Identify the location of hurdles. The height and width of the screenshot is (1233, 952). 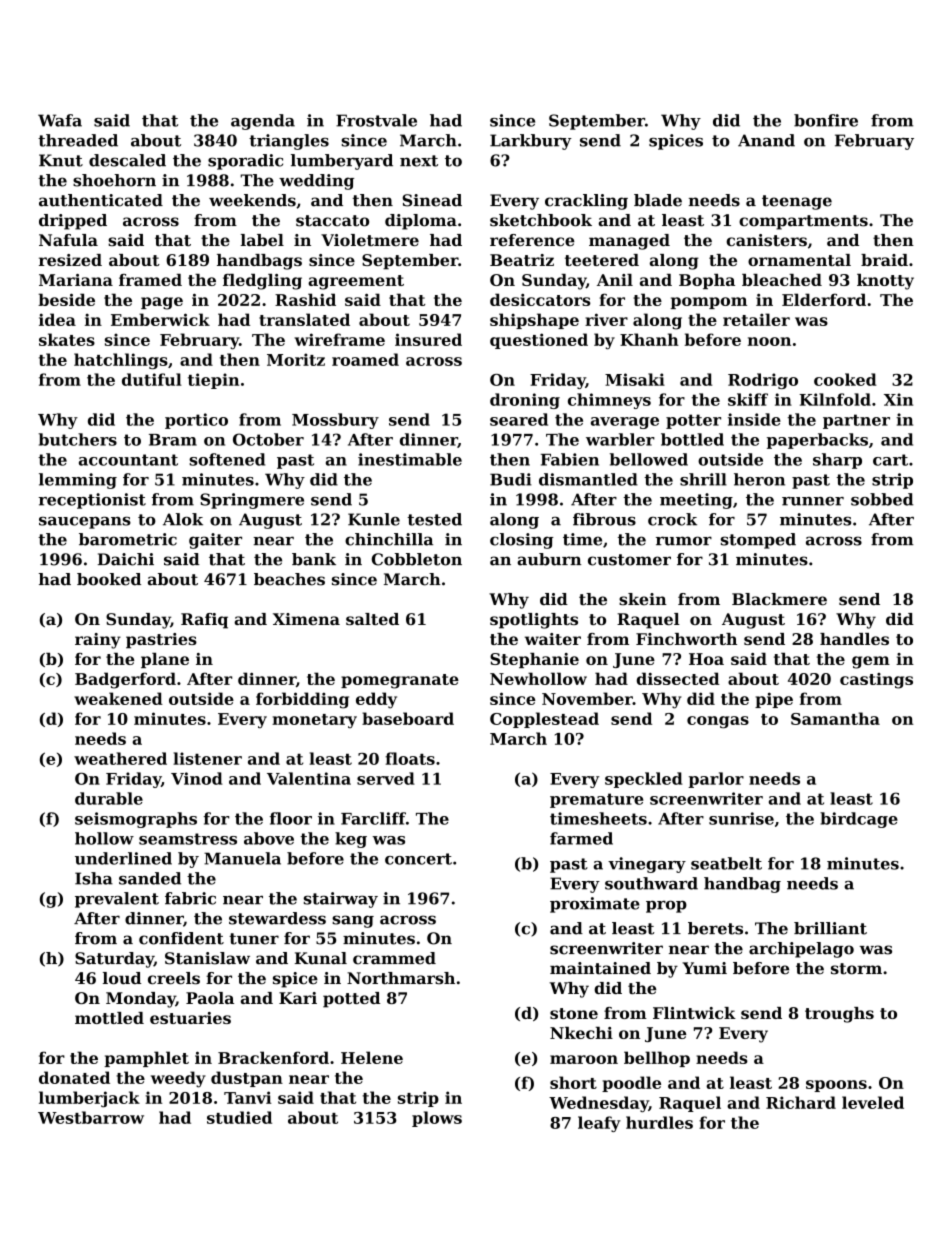
(659, 1122).
